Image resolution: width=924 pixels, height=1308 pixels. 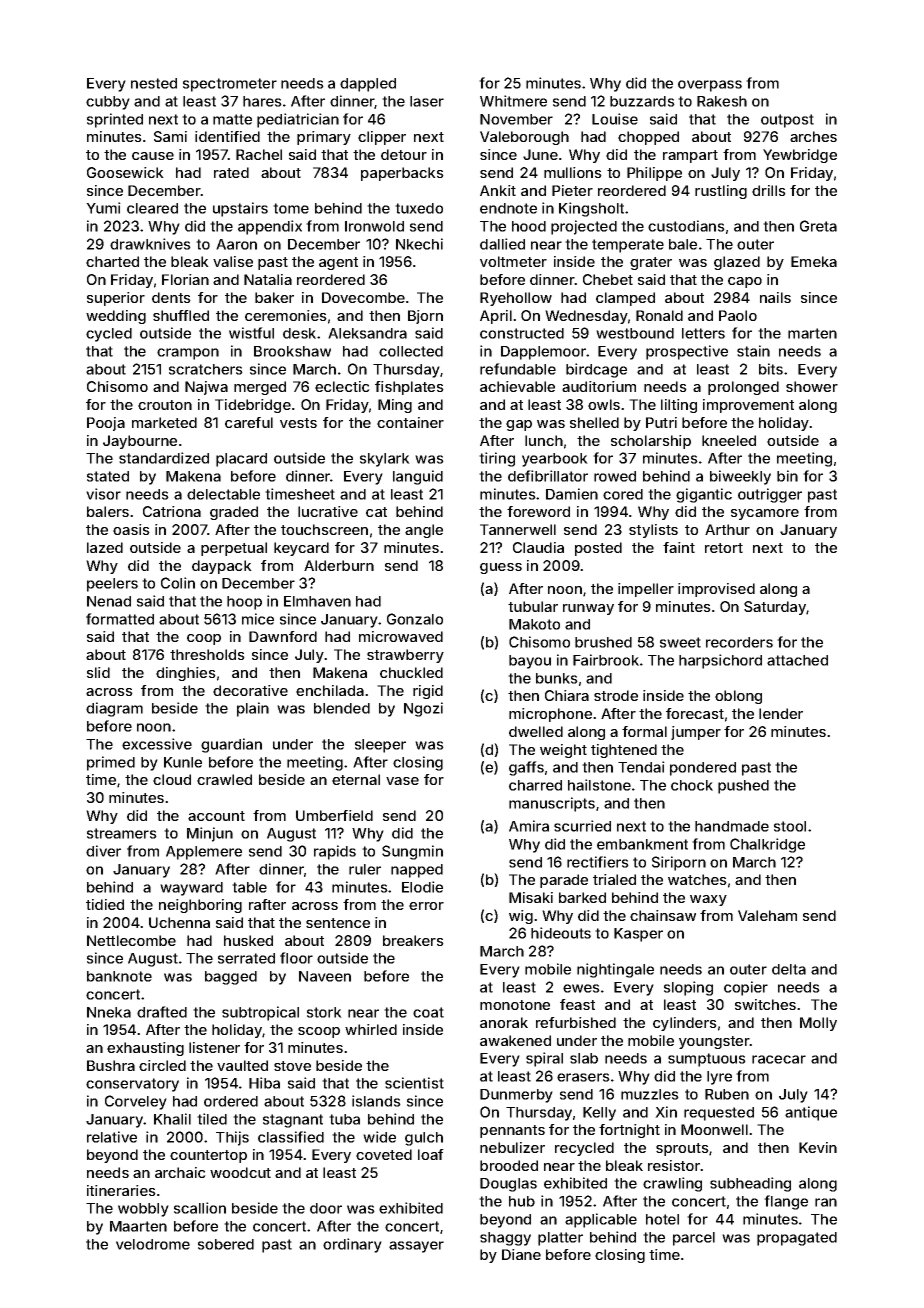 What do you see at coordinates (262, 101) in the screenshot?
I see `hares` at bounding box center [262, 101].
